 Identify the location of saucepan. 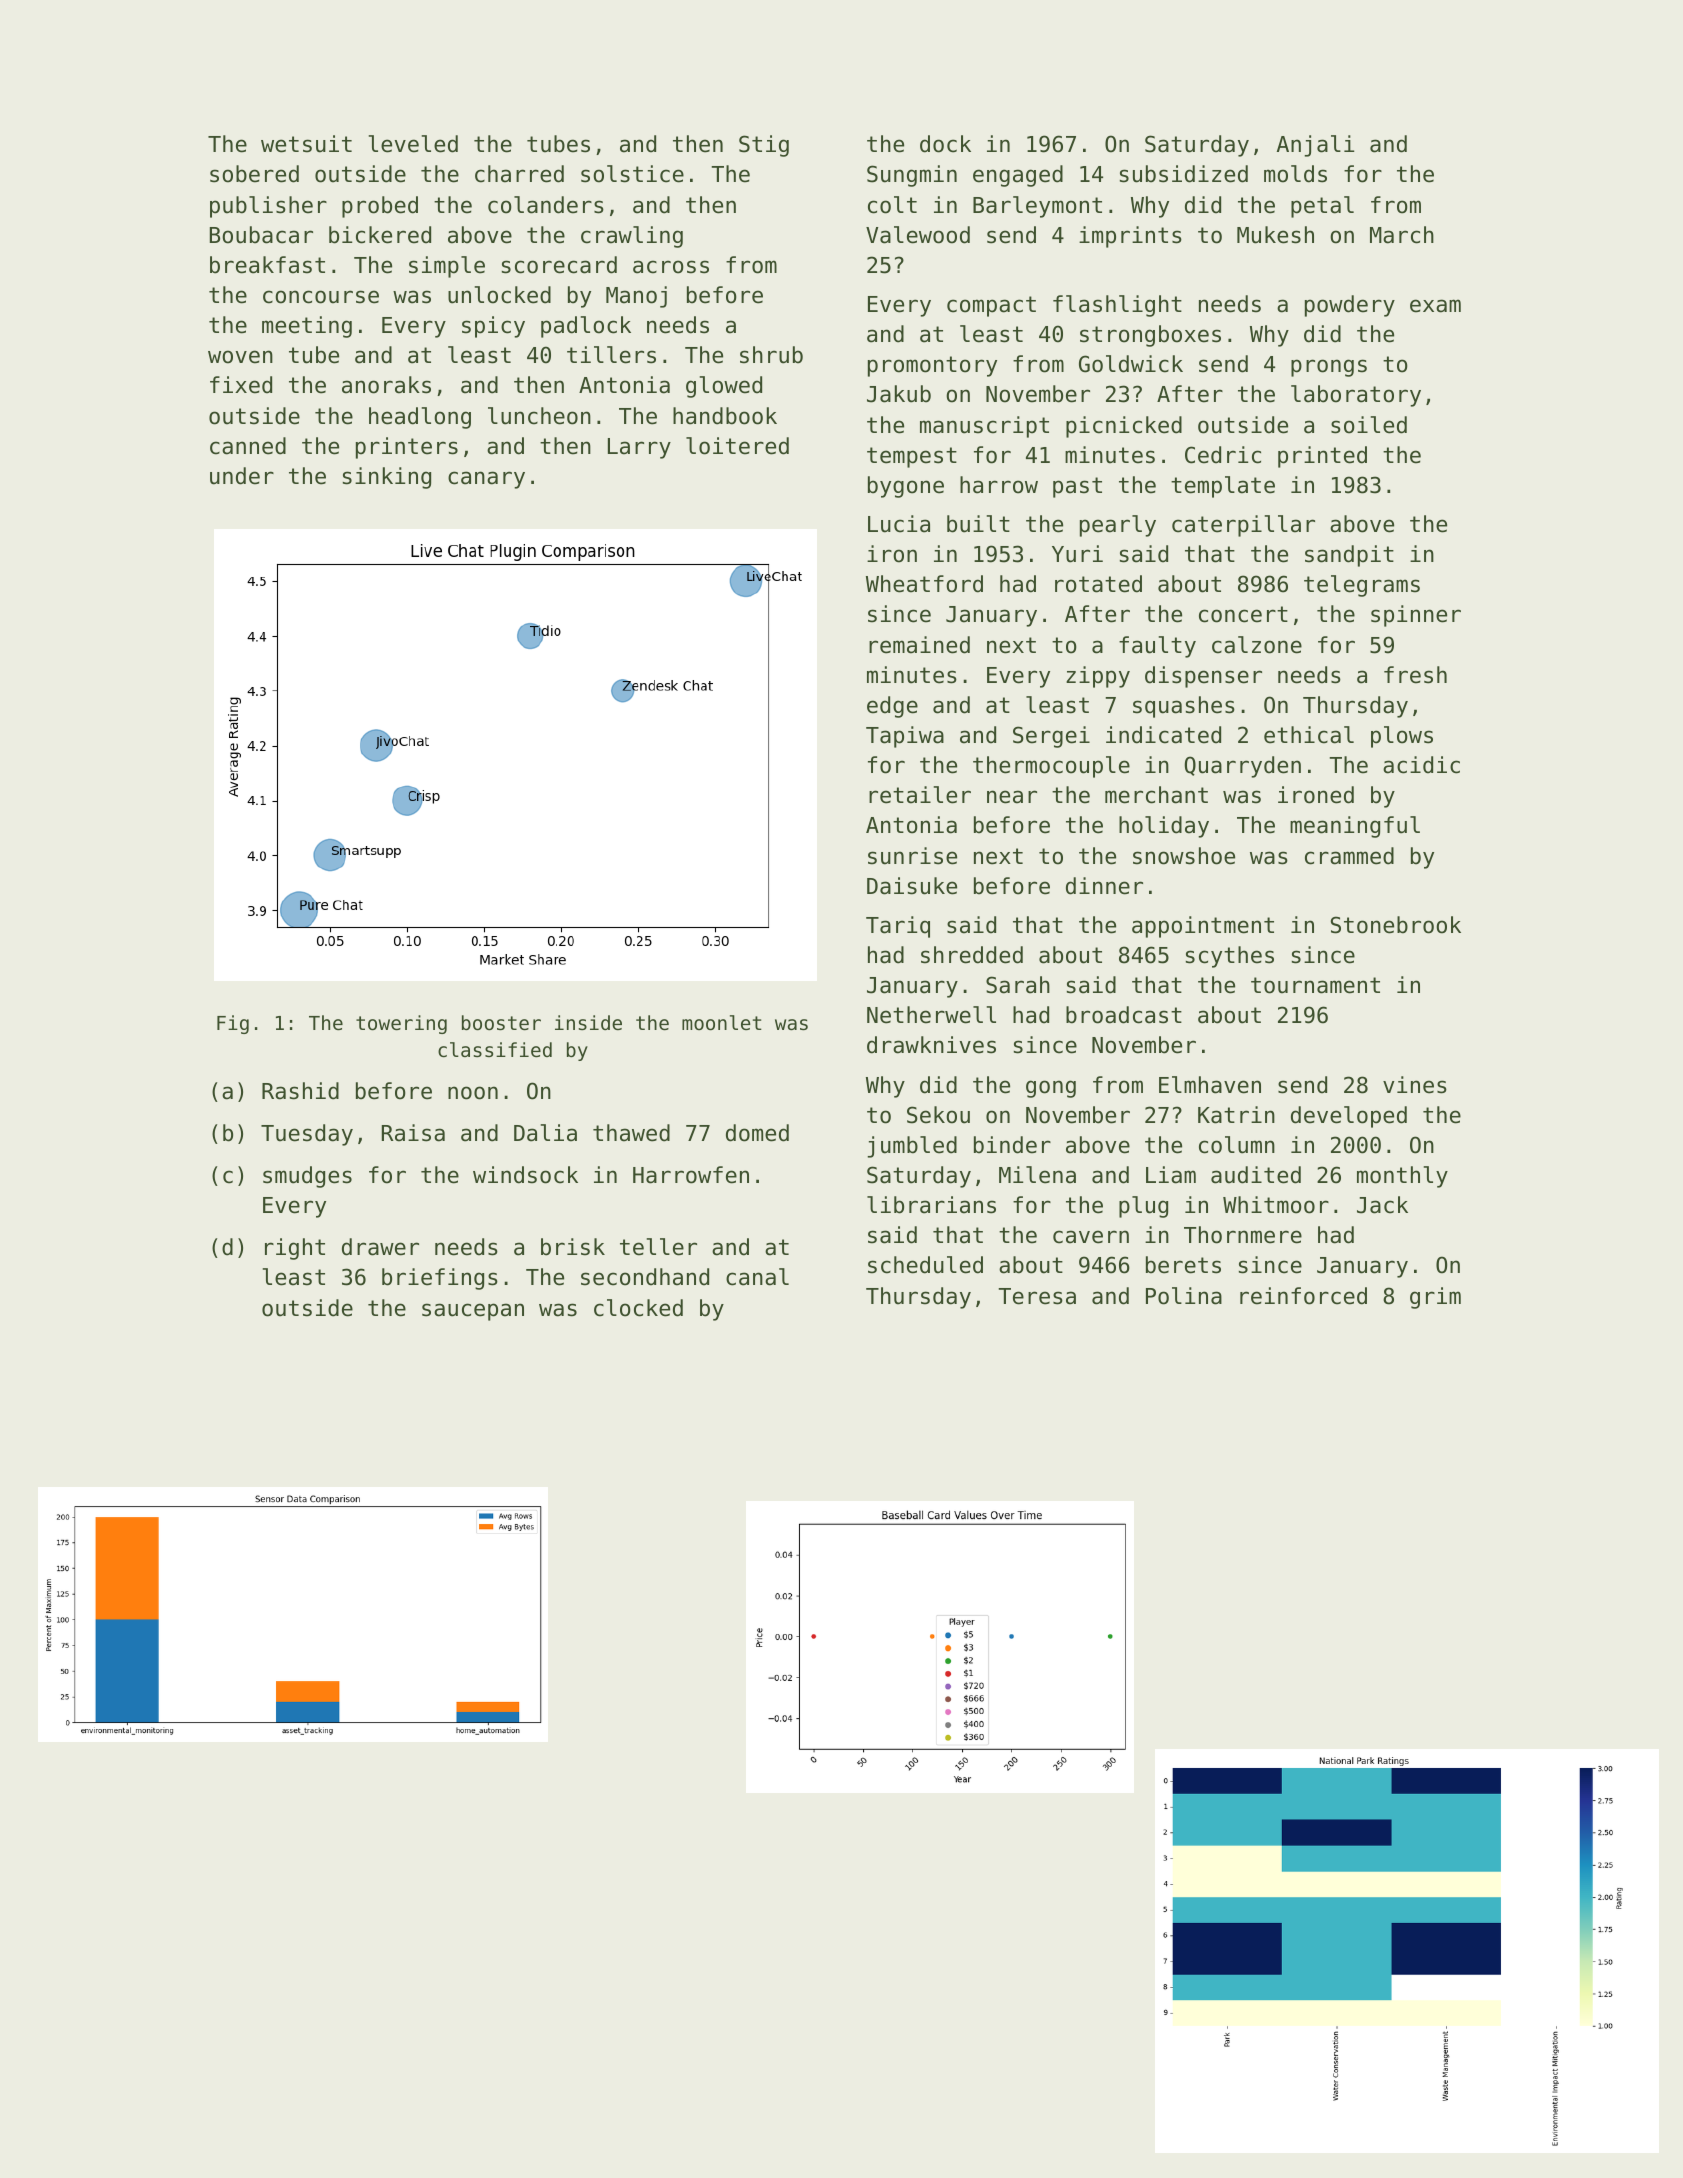
(473, 1312).
